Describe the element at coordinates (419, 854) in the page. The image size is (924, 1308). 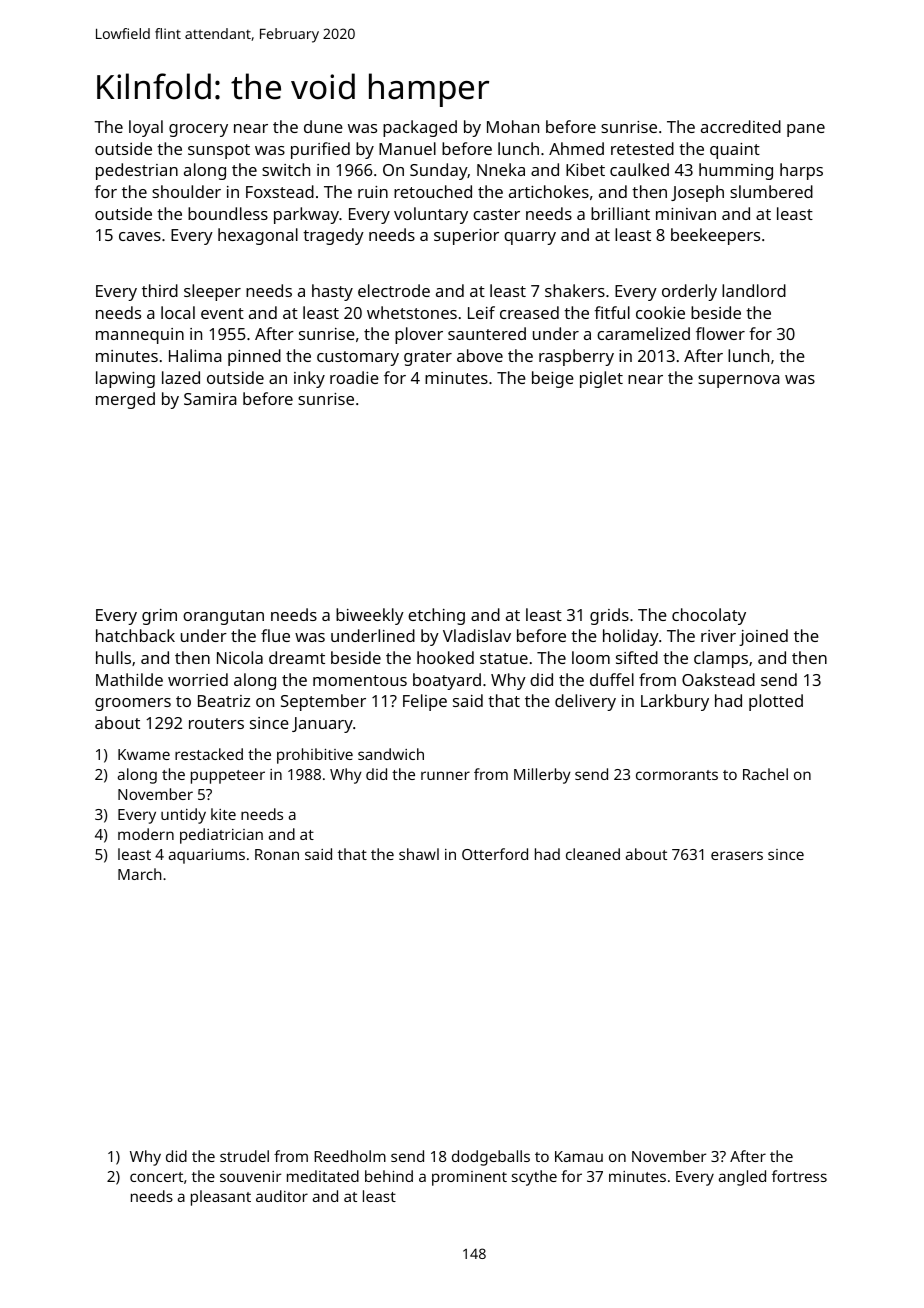
I see `shawl` at that location.
